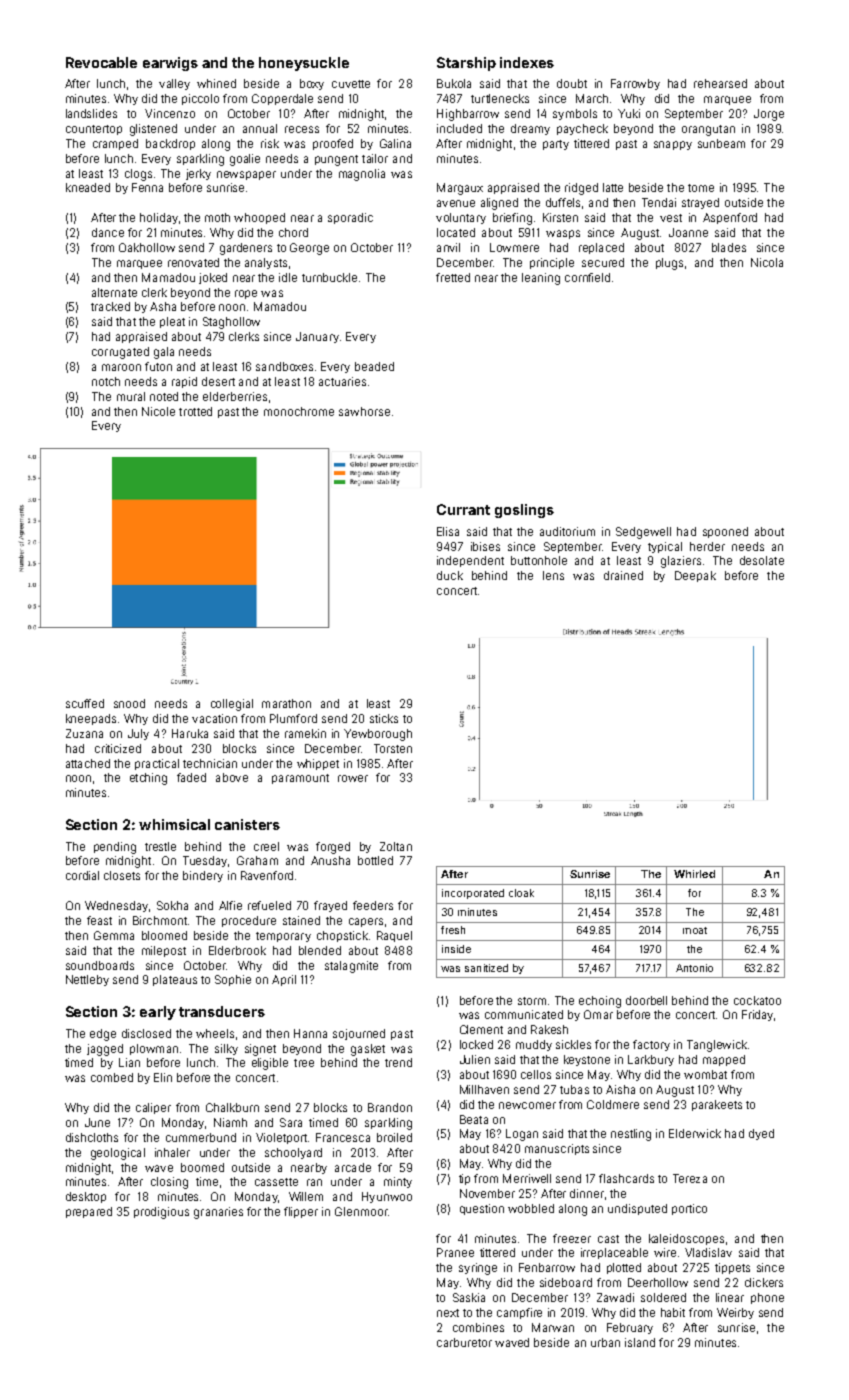 The height and width of the screenshot is (1400, 849). I want to click on sticks, so click(384, 718).
